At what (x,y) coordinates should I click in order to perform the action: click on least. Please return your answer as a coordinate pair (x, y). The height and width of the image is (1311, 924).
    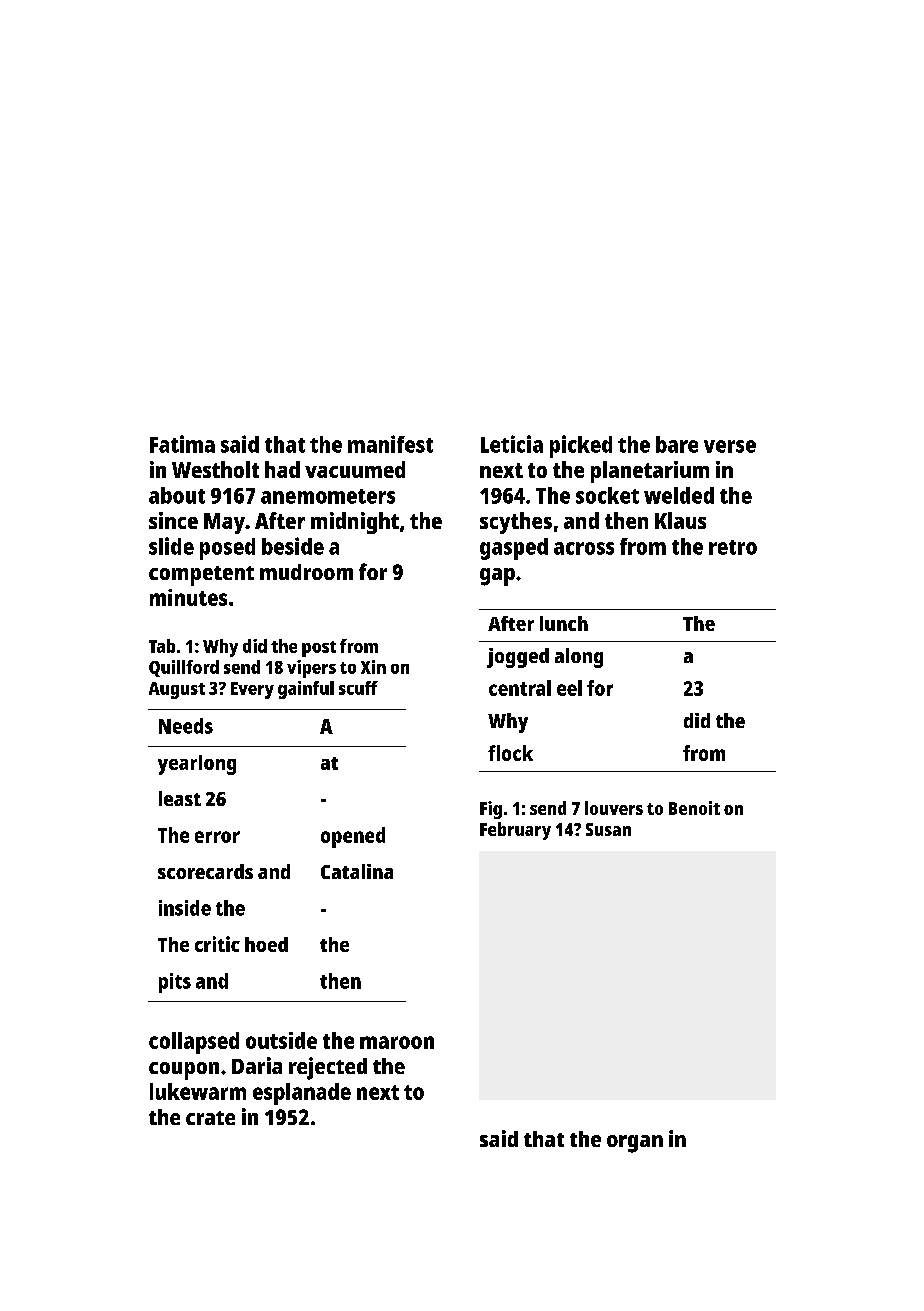
    Looking at the image, I should click on (180, 798).
